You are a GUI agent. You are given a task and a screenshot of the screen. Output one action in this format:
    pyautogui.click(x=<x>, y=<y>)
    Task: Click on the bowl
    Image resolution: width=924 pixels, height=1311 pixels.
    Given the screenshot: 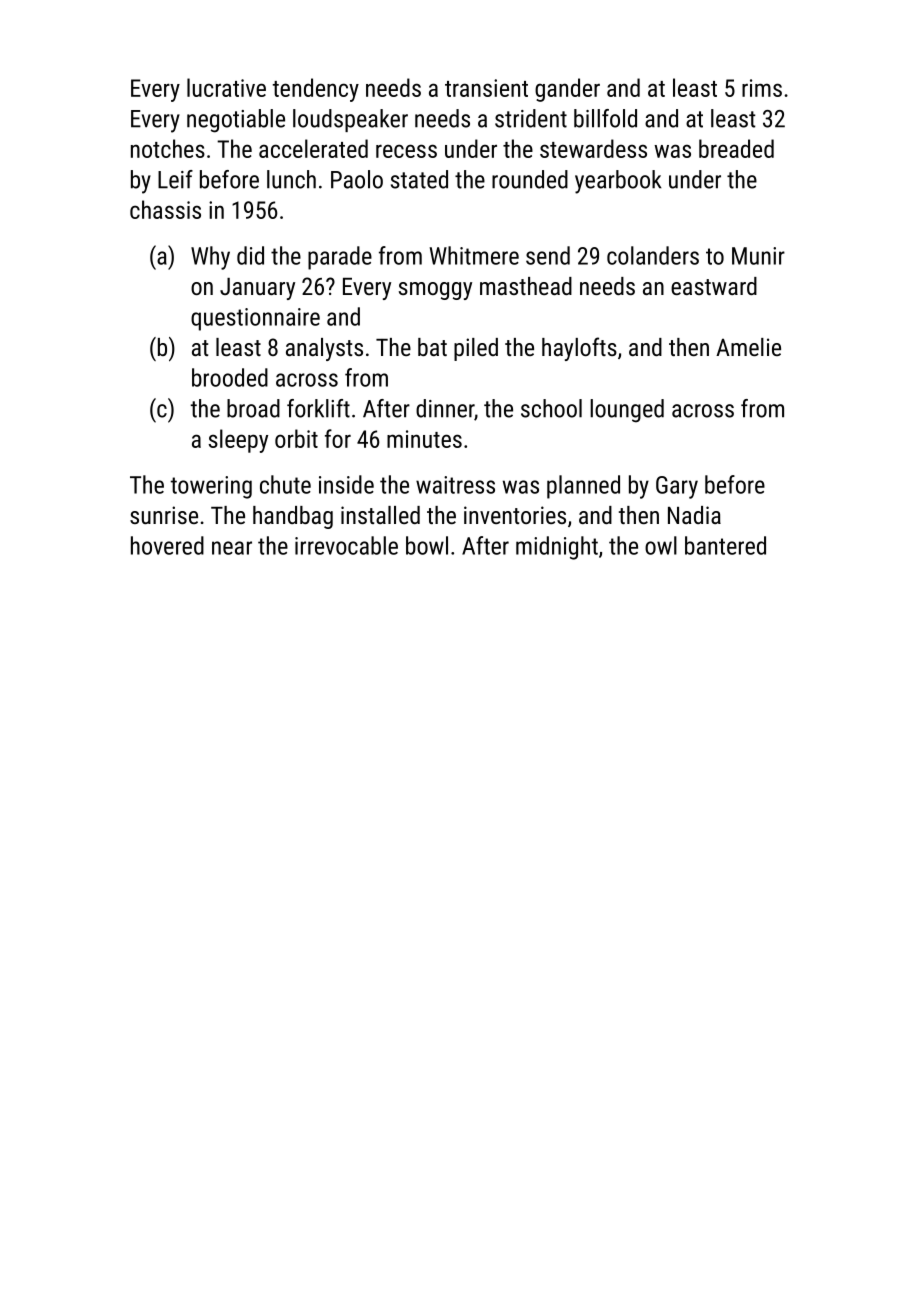 What is the action you would take?
    pyautogui.click(x=427, y=545)
